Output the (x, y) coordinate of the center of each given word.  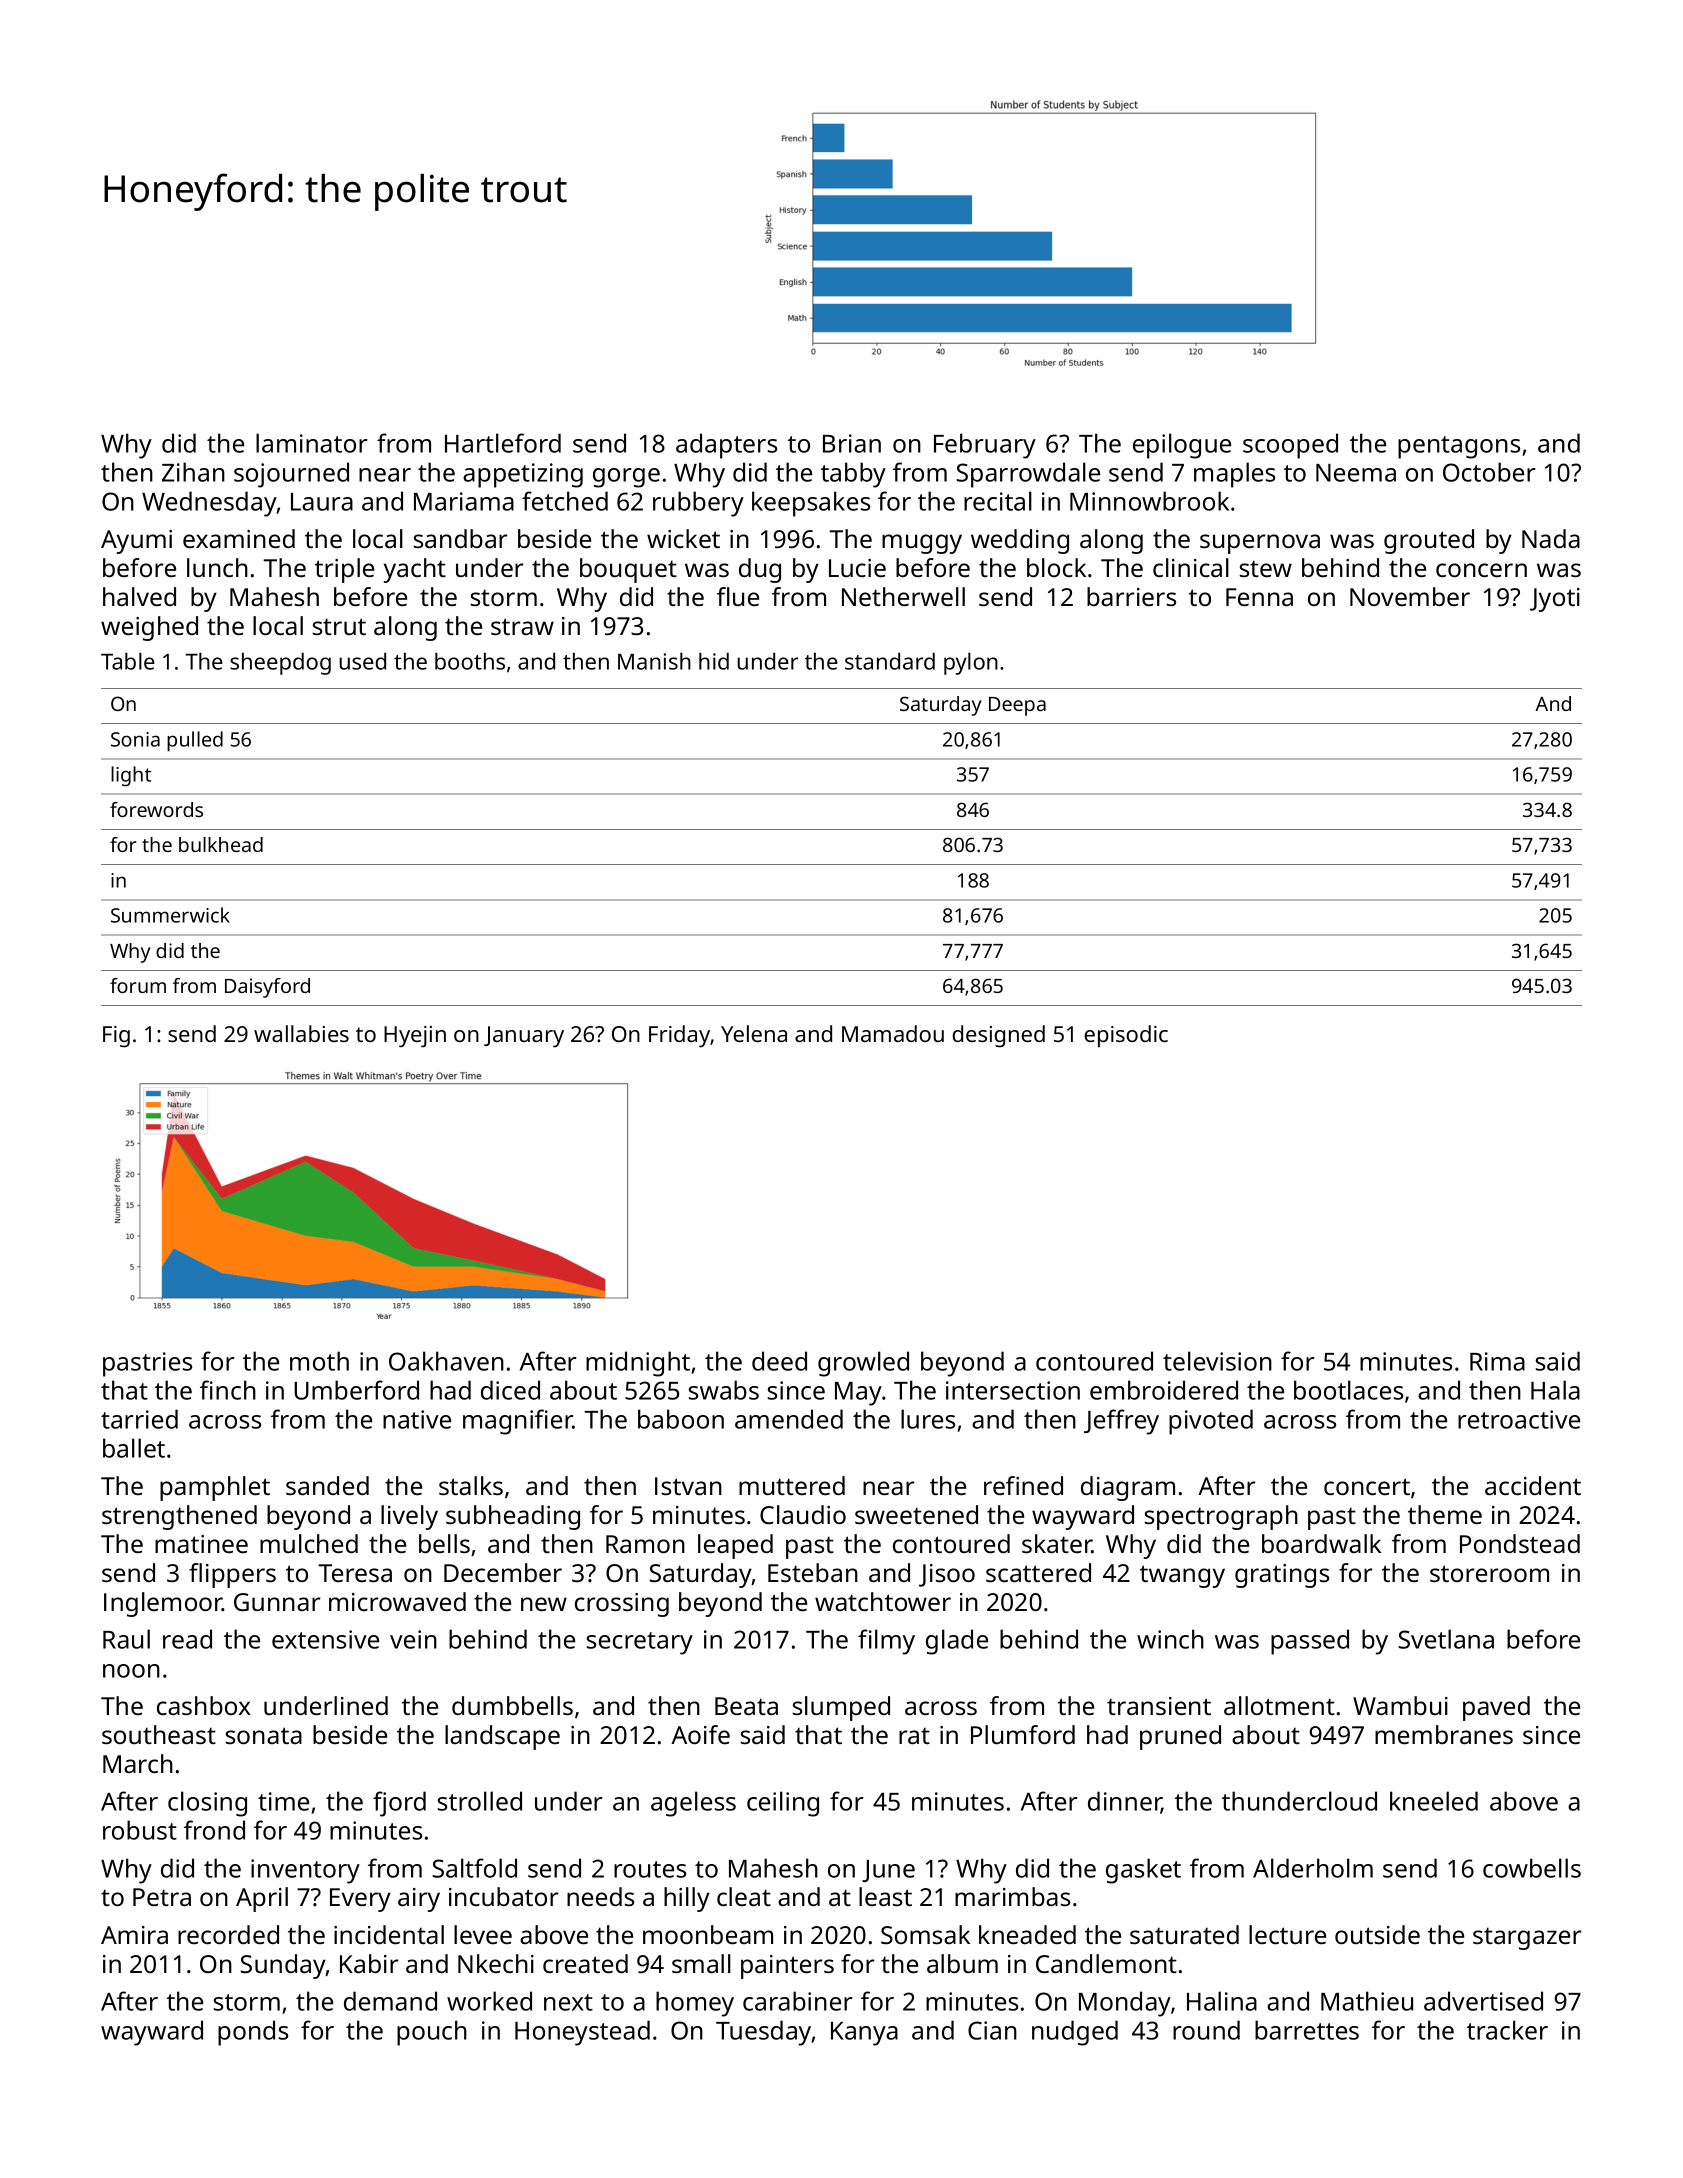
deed (779, 1361)
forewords (156, 809)
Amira (134, 1935)
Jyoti (1555, 600)
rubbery (698, 504)
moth (319, 1361)
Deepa (1017, 706)
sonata (264, 1735)
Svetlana (1446, 1639)
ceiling (783, 1804)
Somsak (925, 1934)
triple (344, 570)
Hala (1555, 1390)
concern (1481, 570)
